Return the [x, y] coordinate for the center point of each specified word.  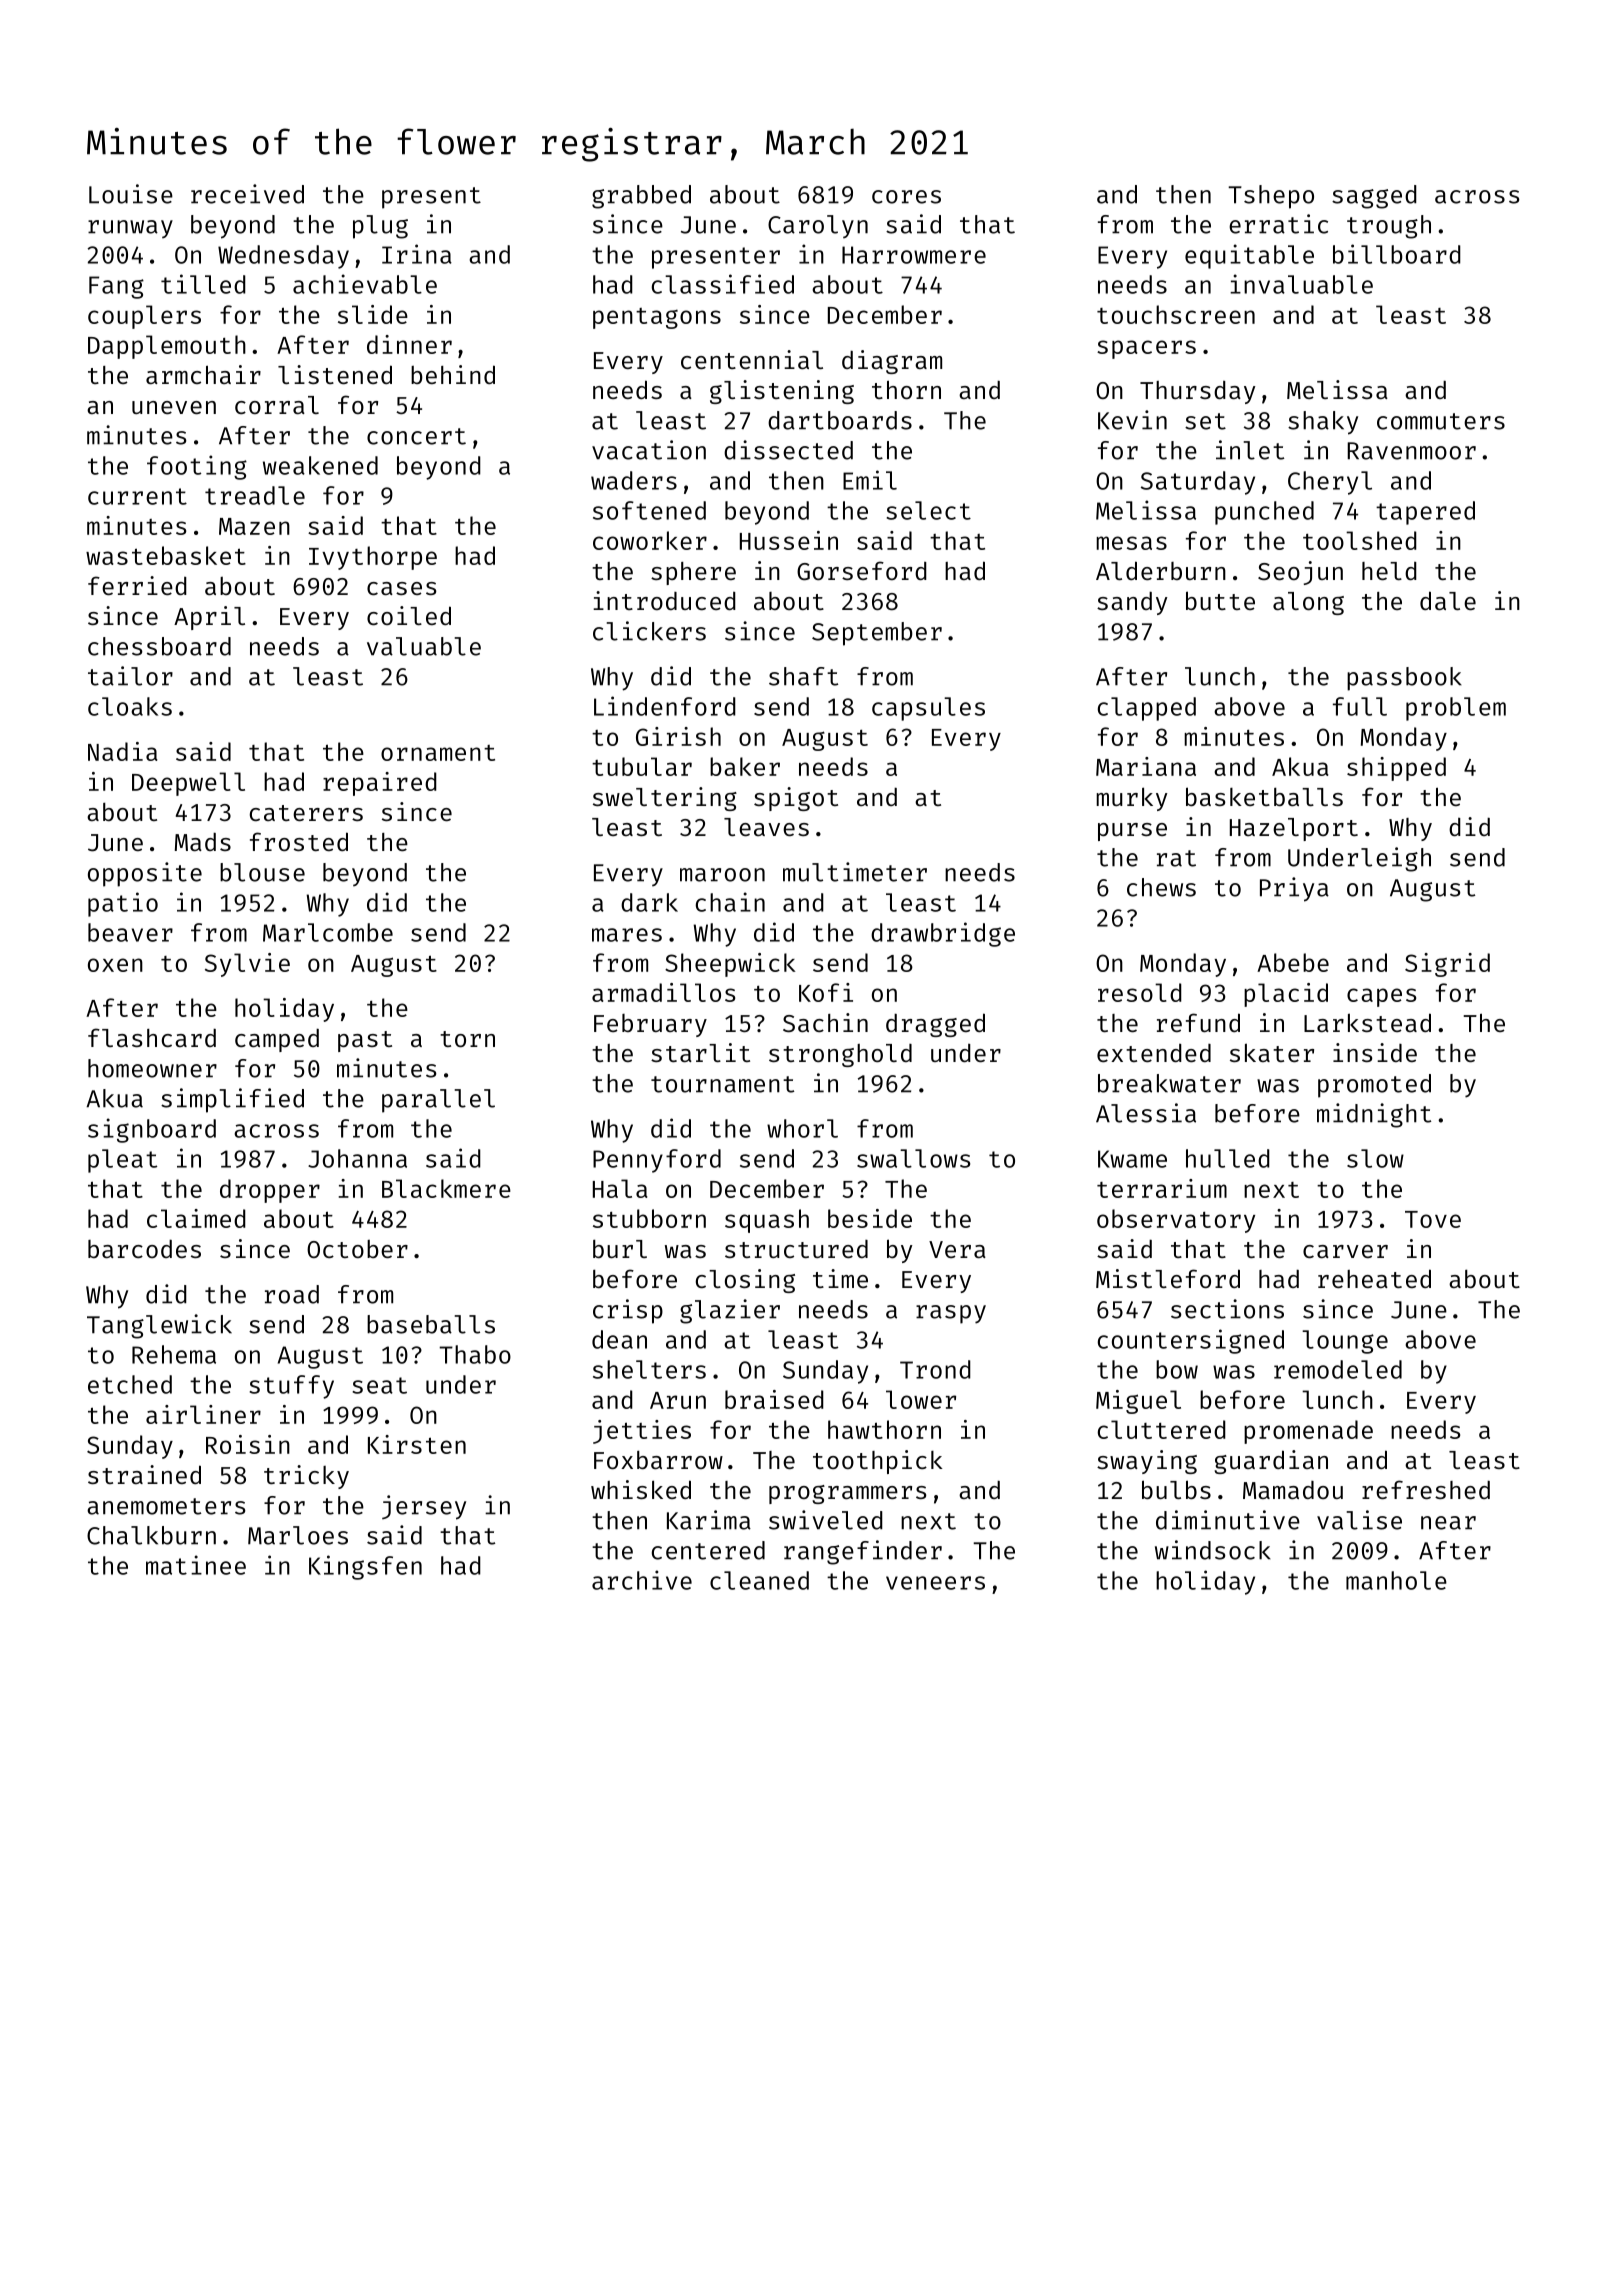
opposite [145, 874]
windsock [1213, 1550]
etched [130, 1384]
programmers [848, 1494]
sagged [1374, 197]
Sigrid [1447, 965]
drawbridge [943, 934]
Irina [417, 254]
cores [906, 197]
